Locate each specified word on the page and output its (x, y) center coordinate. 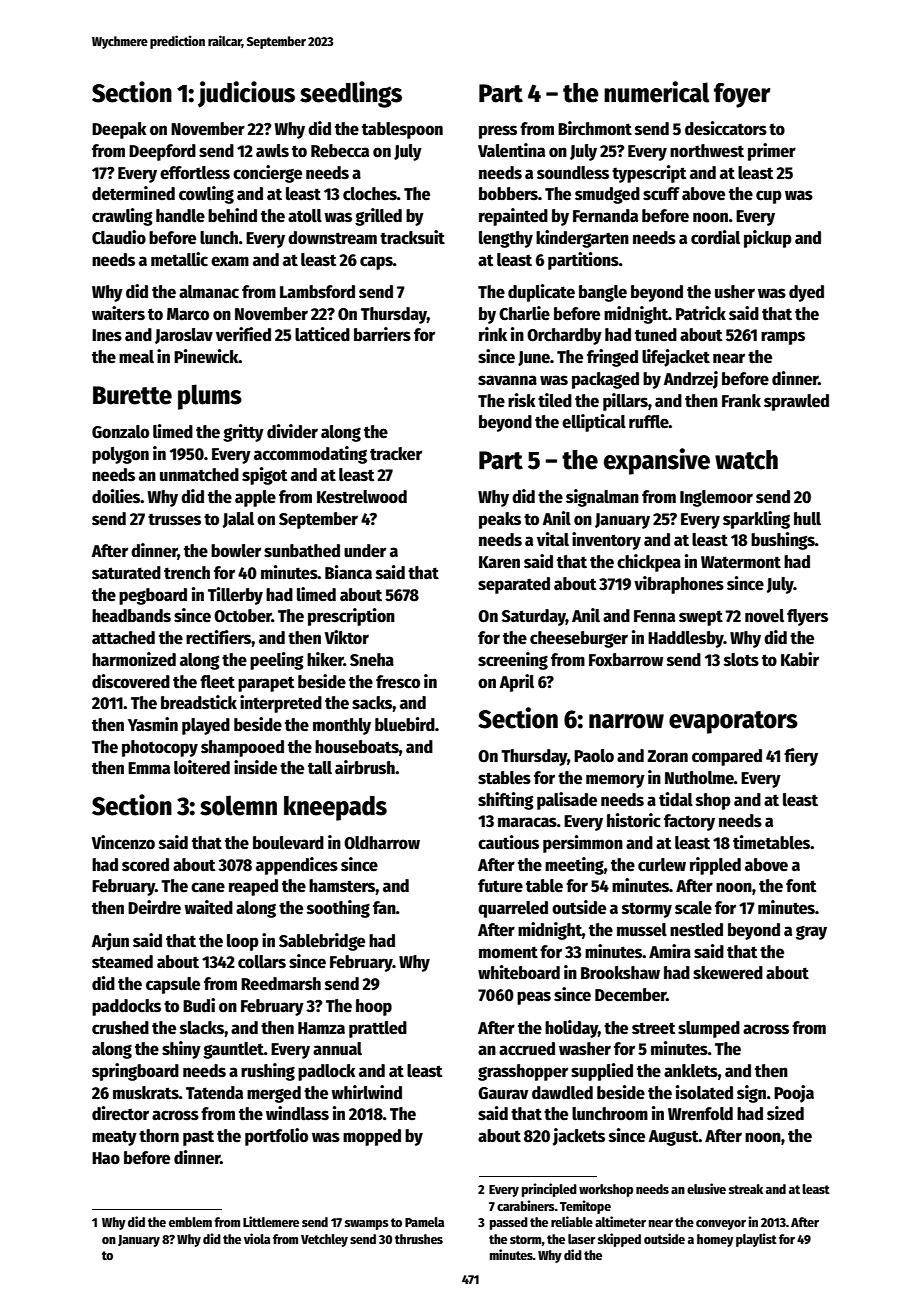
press (498, 132)
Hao (106, 1158)
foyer (742, 95)
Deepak (119, 130)
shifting (506, 801)
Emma (149, 768)
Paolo (594, 756)
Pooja (794, 1094)
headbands (131, 616)
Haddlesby (686, 639)
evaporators (733, 722)
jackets (579, 1137)
